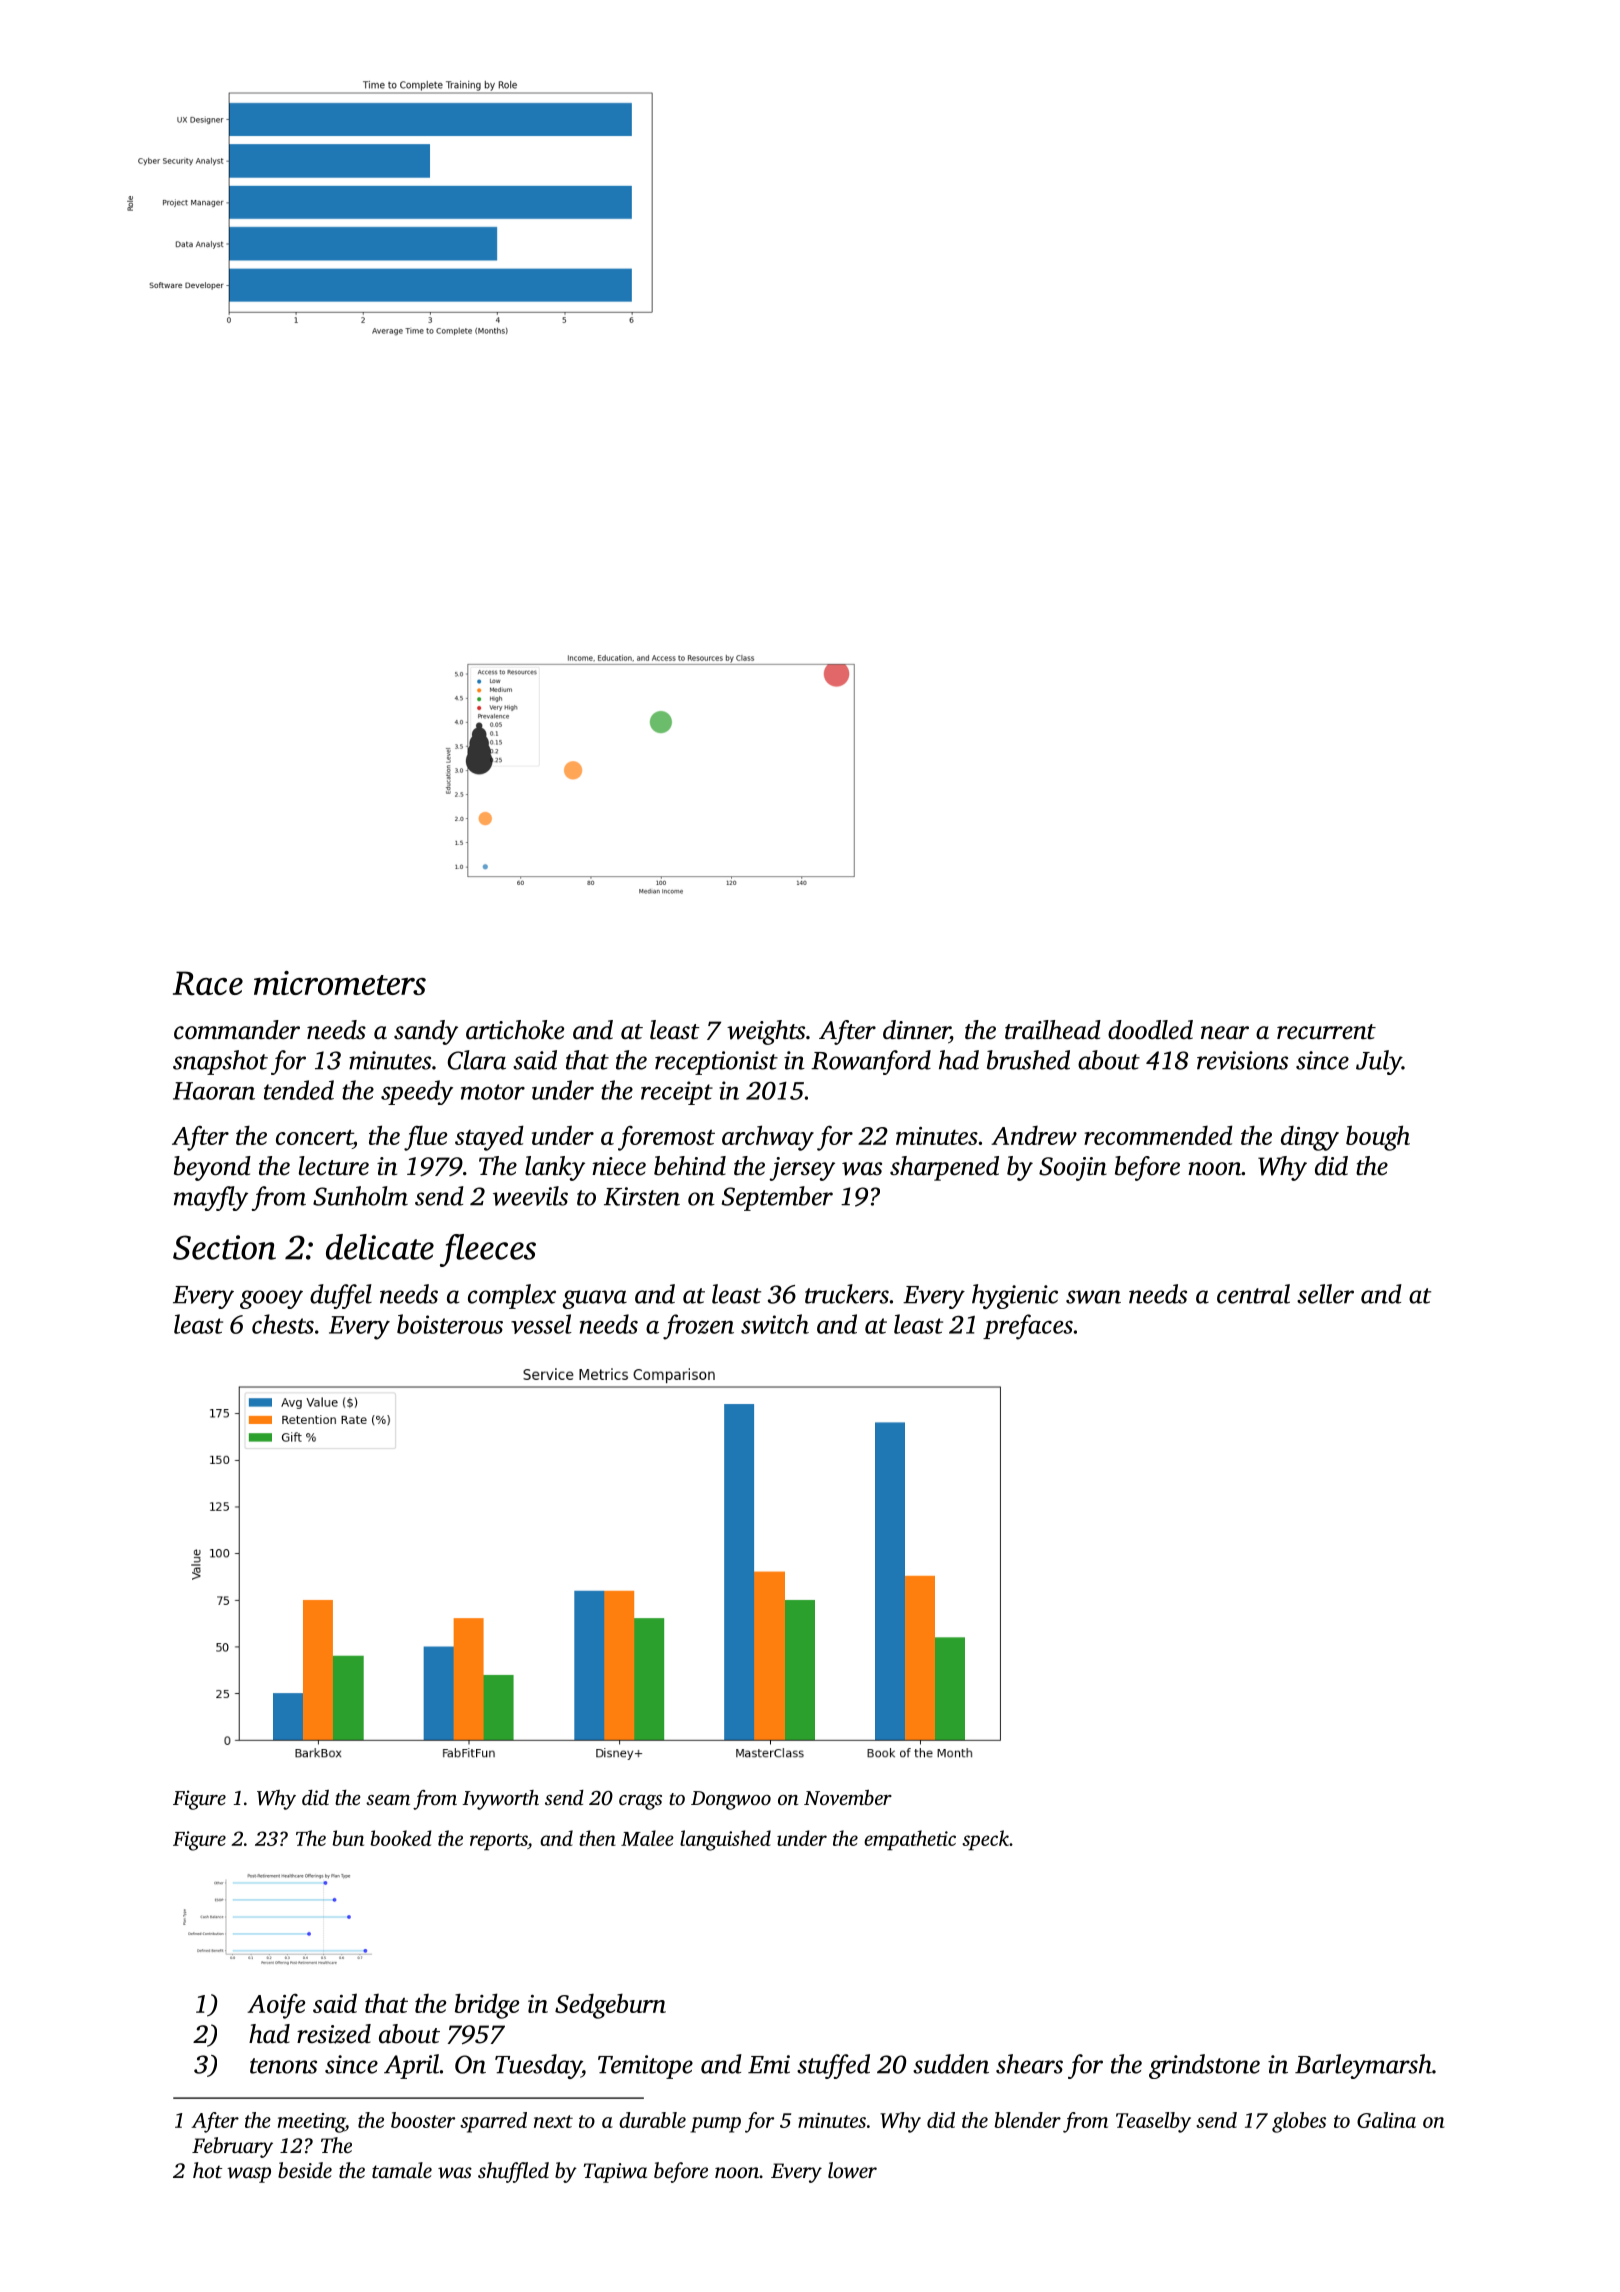  Describe the element at coordinates (985, 1840) in the screenshot. I see `speck` at that location.
